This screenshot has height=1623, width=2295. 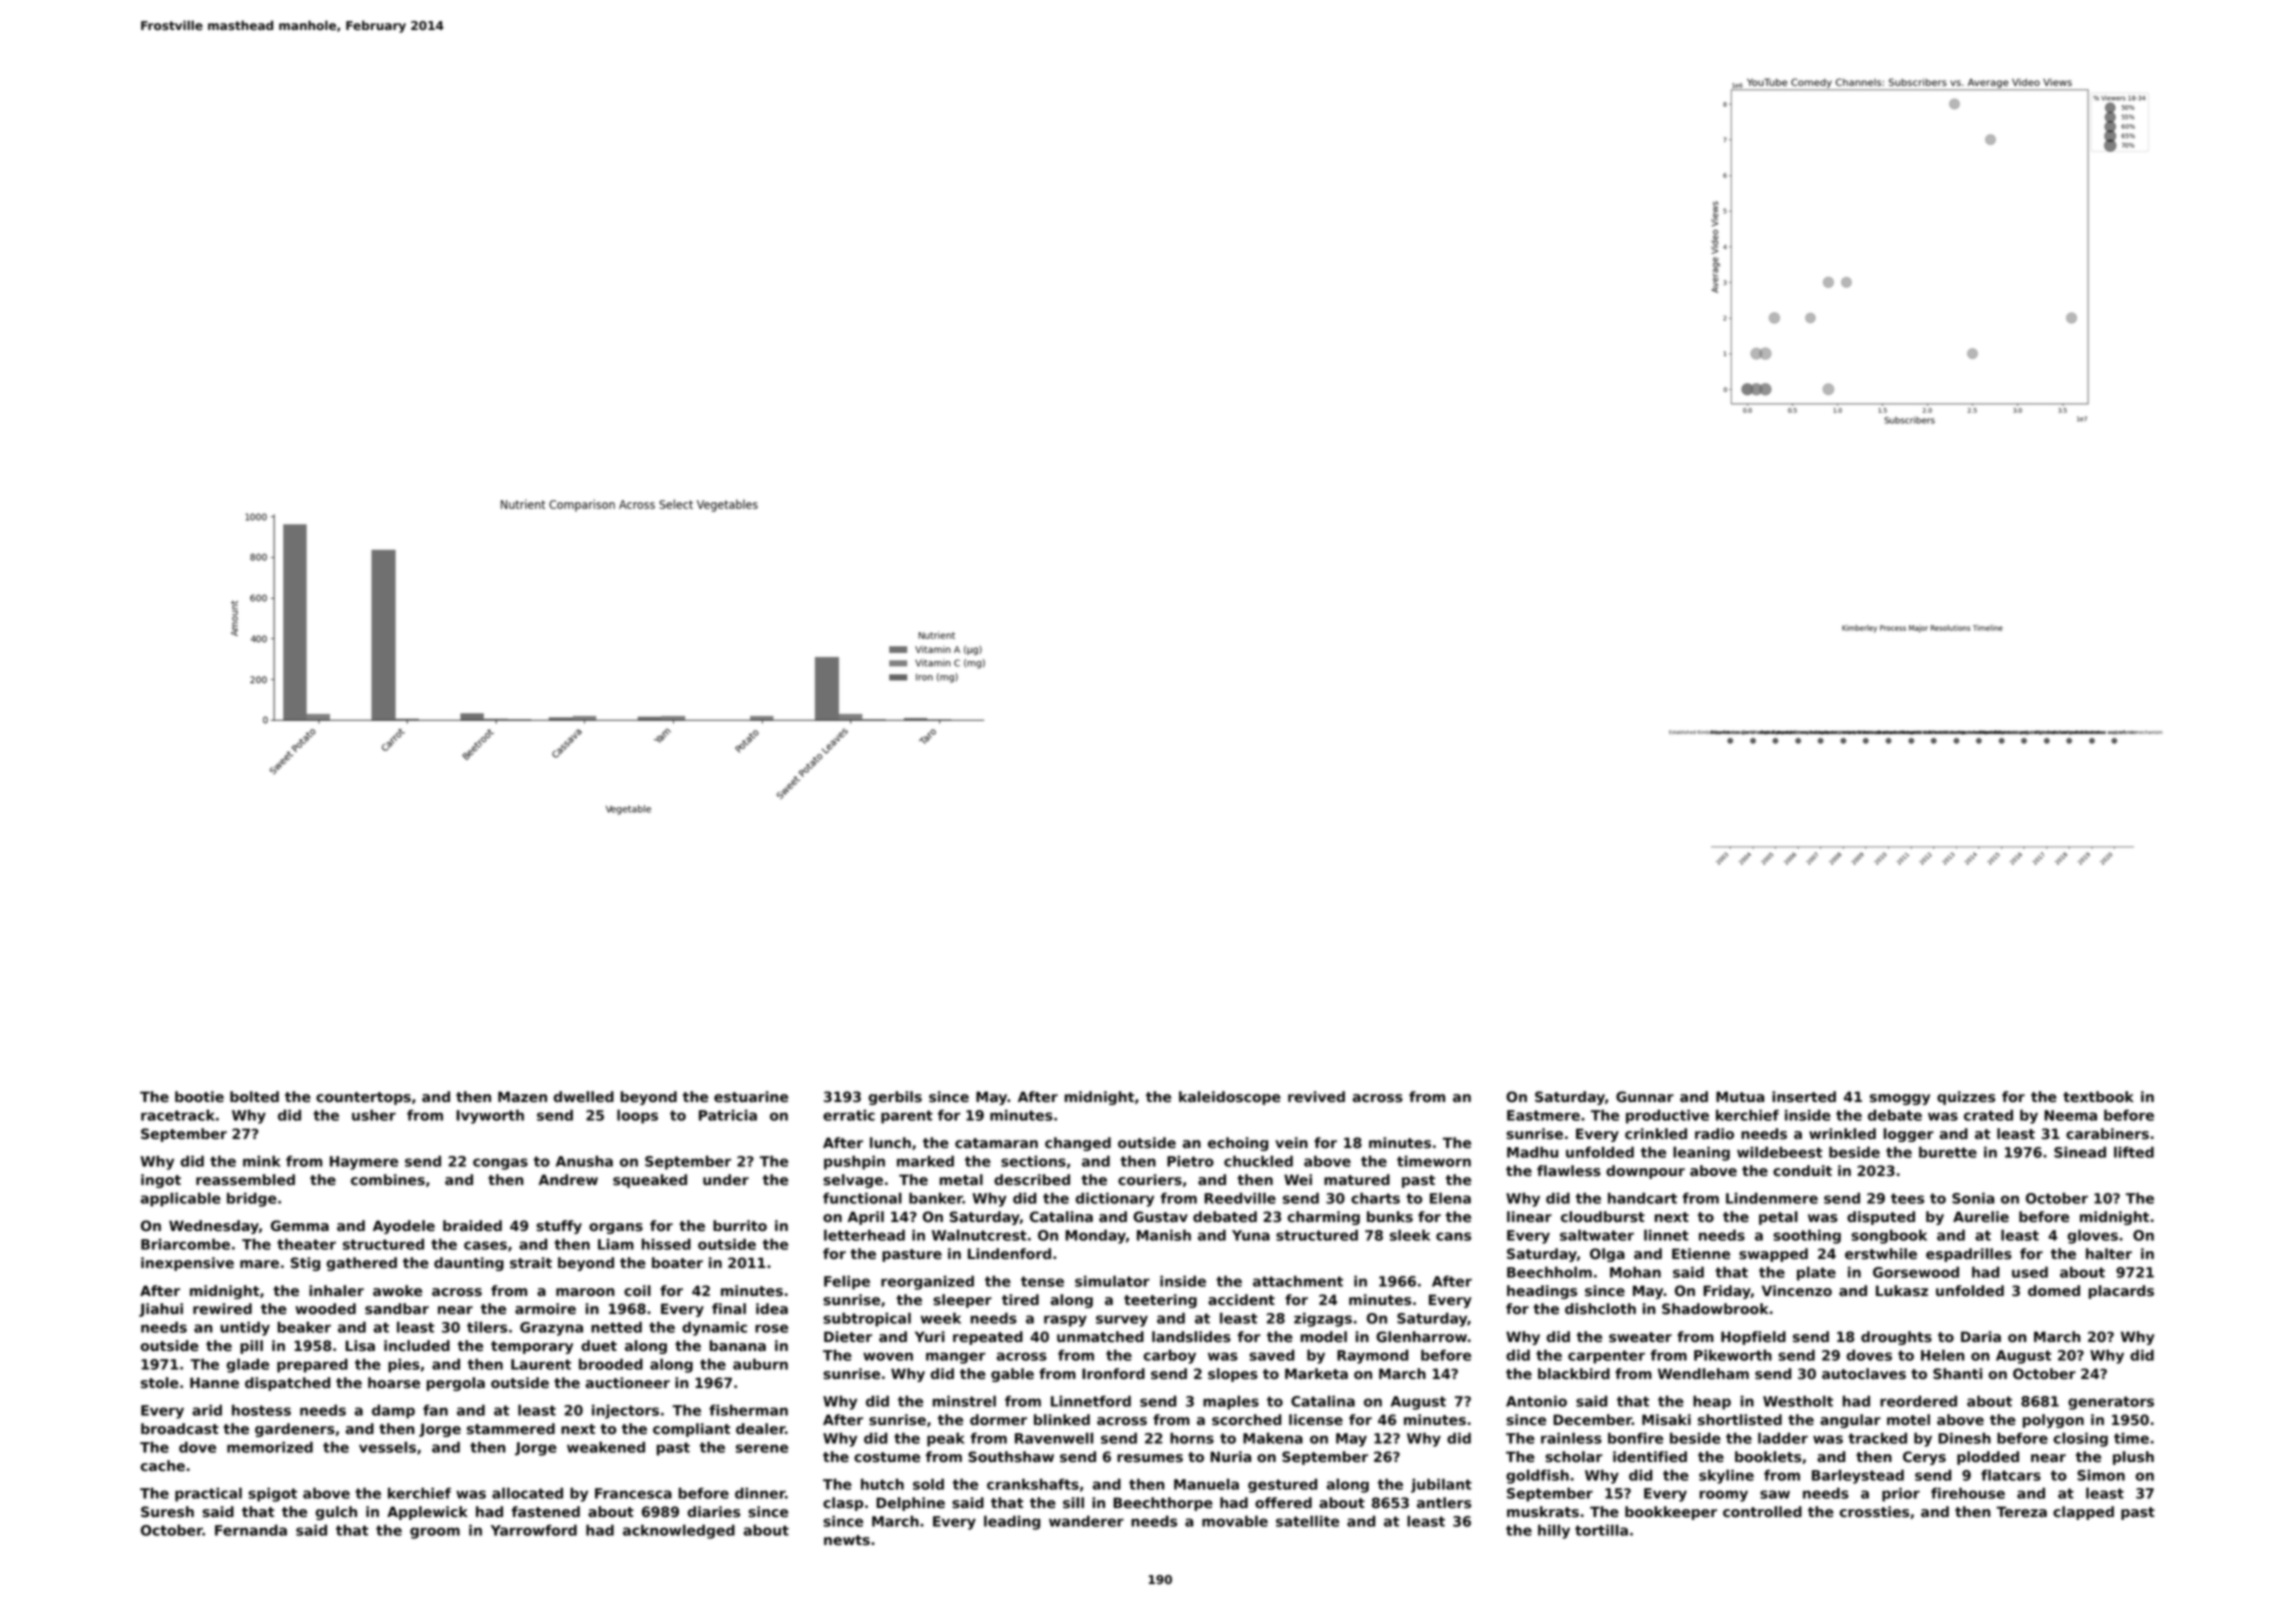 What do you see at coordinates (1554, 1531) in the screenshot?
I see `hilly` at bounding box center [1554, 1531].
